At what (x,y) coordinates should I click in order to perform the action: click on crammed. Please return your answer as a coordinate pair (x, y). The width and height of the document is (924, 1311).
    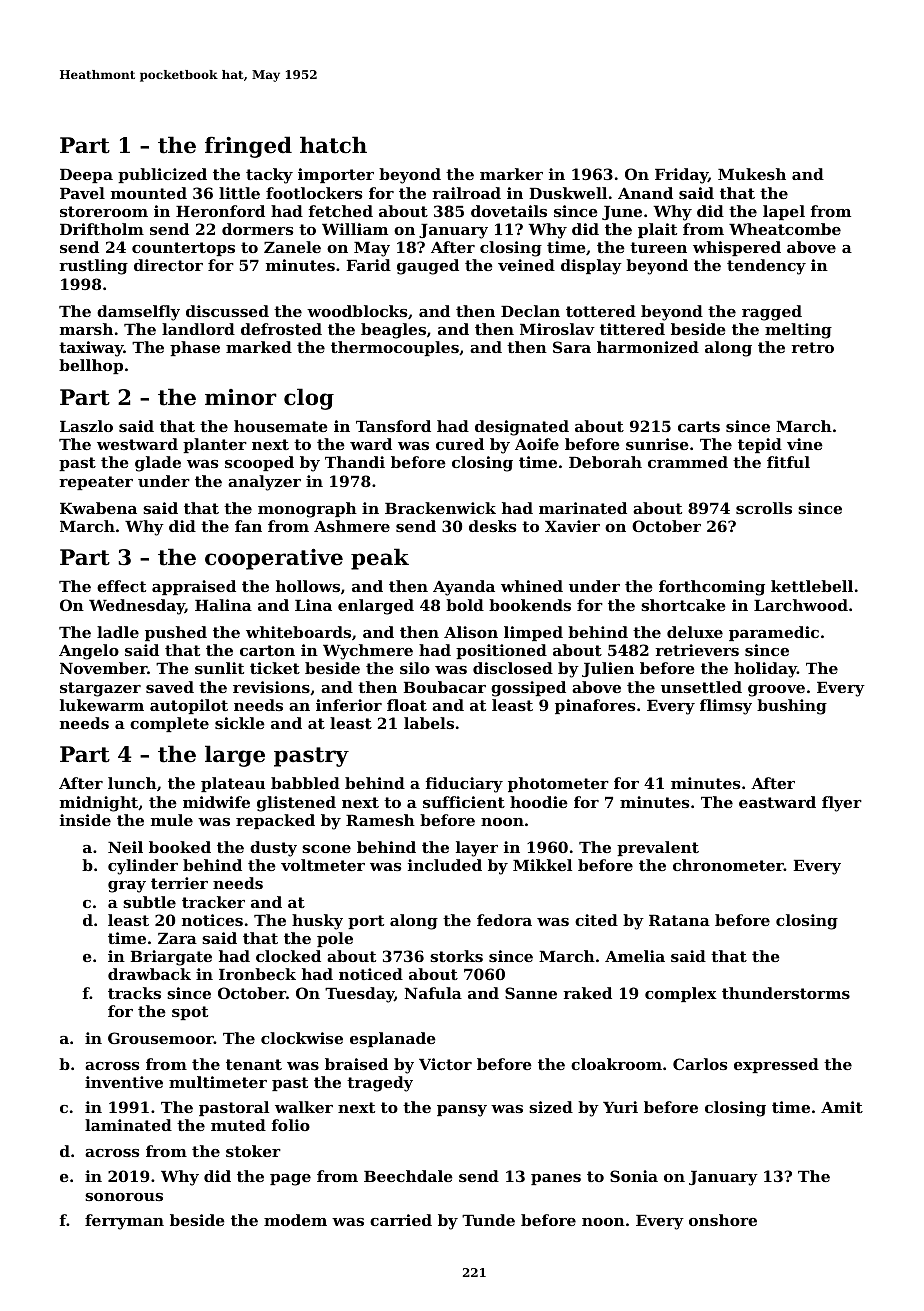
    Looking at the image, I should click on (688, 462).
